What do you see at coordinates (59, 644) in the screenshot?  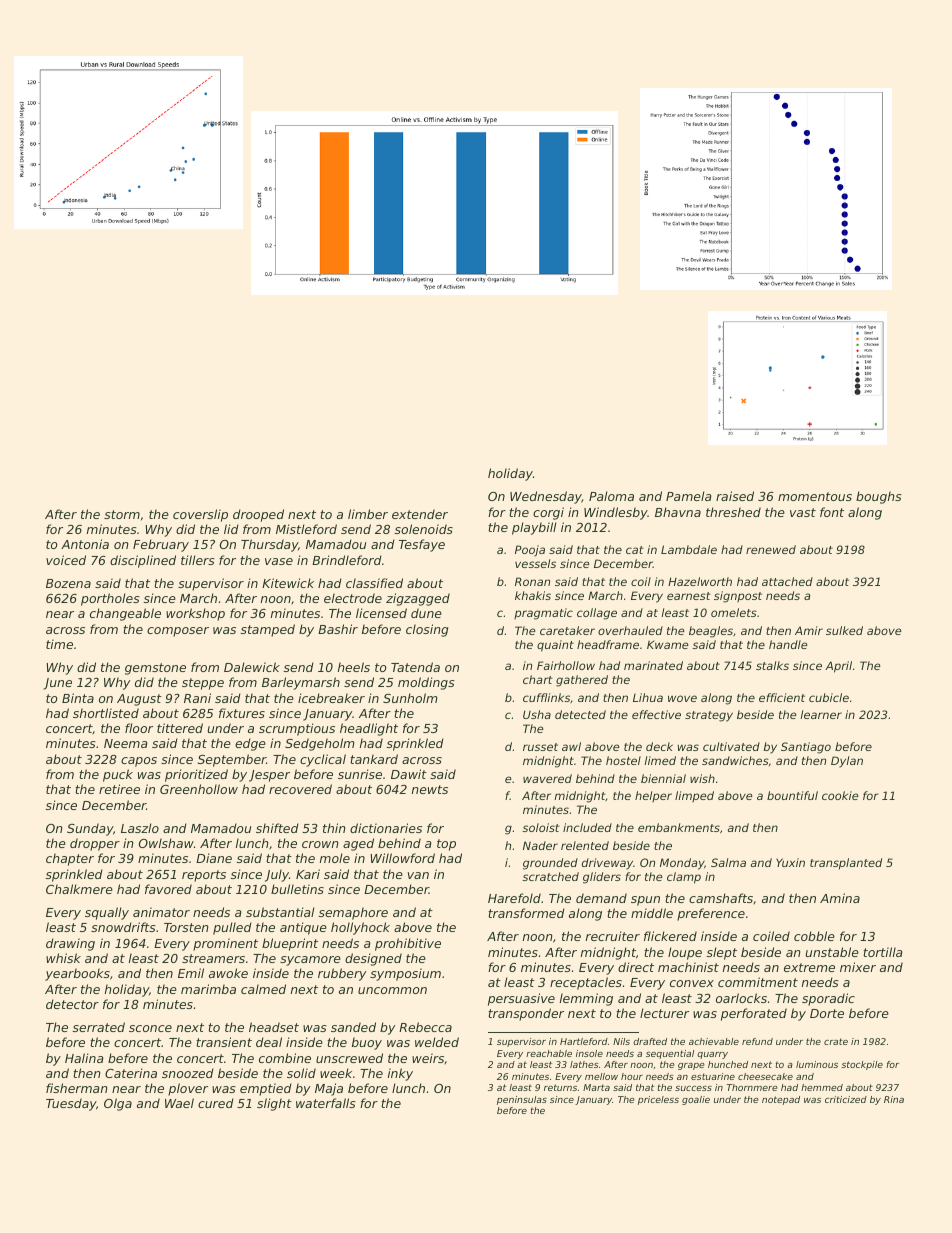 I see `time` at bounding box center [59, 644].
